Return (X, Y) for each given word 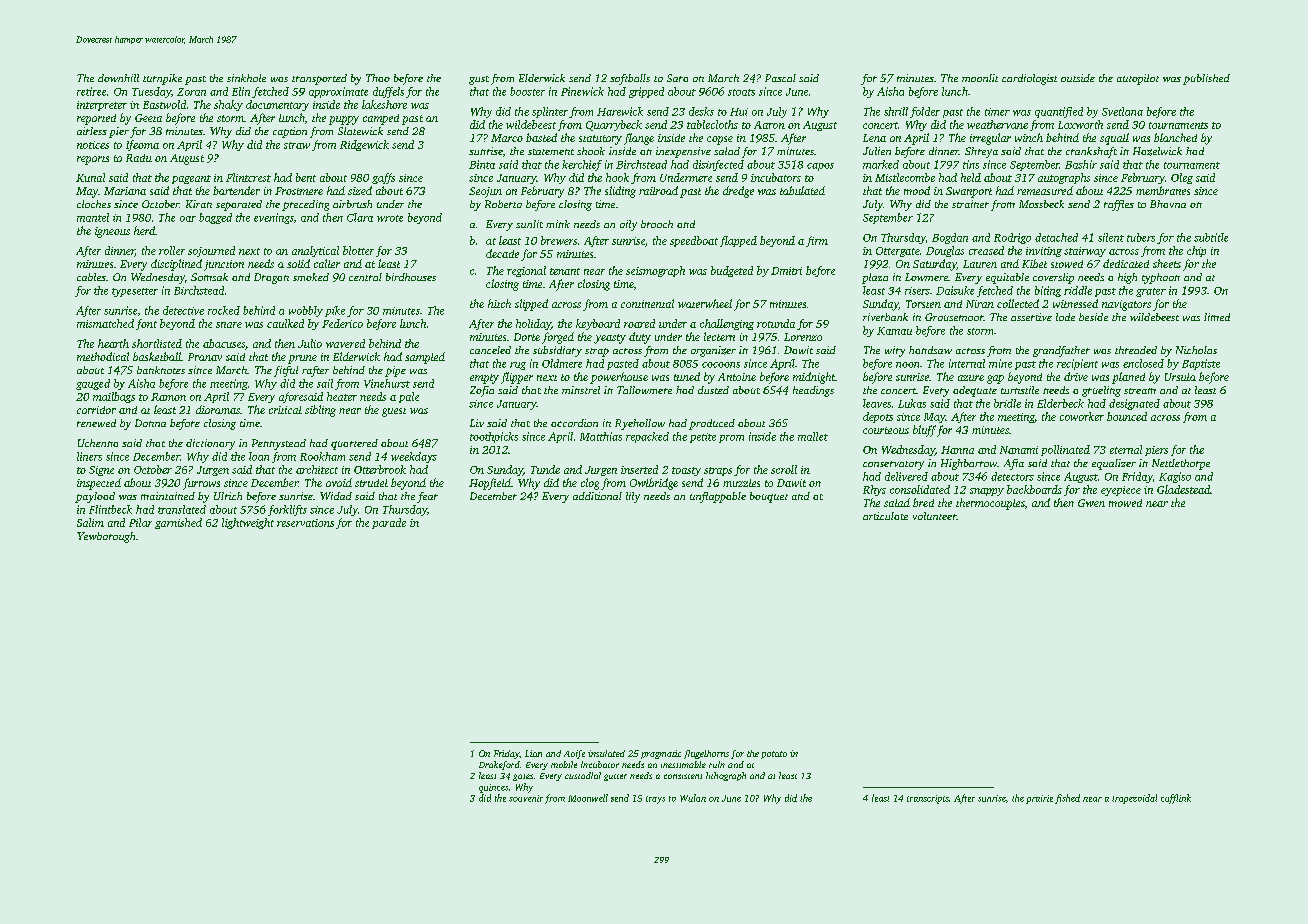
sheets (1167, 263)
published (1206, 79)
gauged (93, 384)
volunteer (934, 516)
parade (389, 523)
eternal (1126, 449)
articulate (885, 516)
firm (817, 241)
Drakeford (499, 765)
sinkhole (246, 78)
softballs (630, 79)
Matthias (601, 436)
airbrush (352, 204)
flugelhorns (706, 754)
